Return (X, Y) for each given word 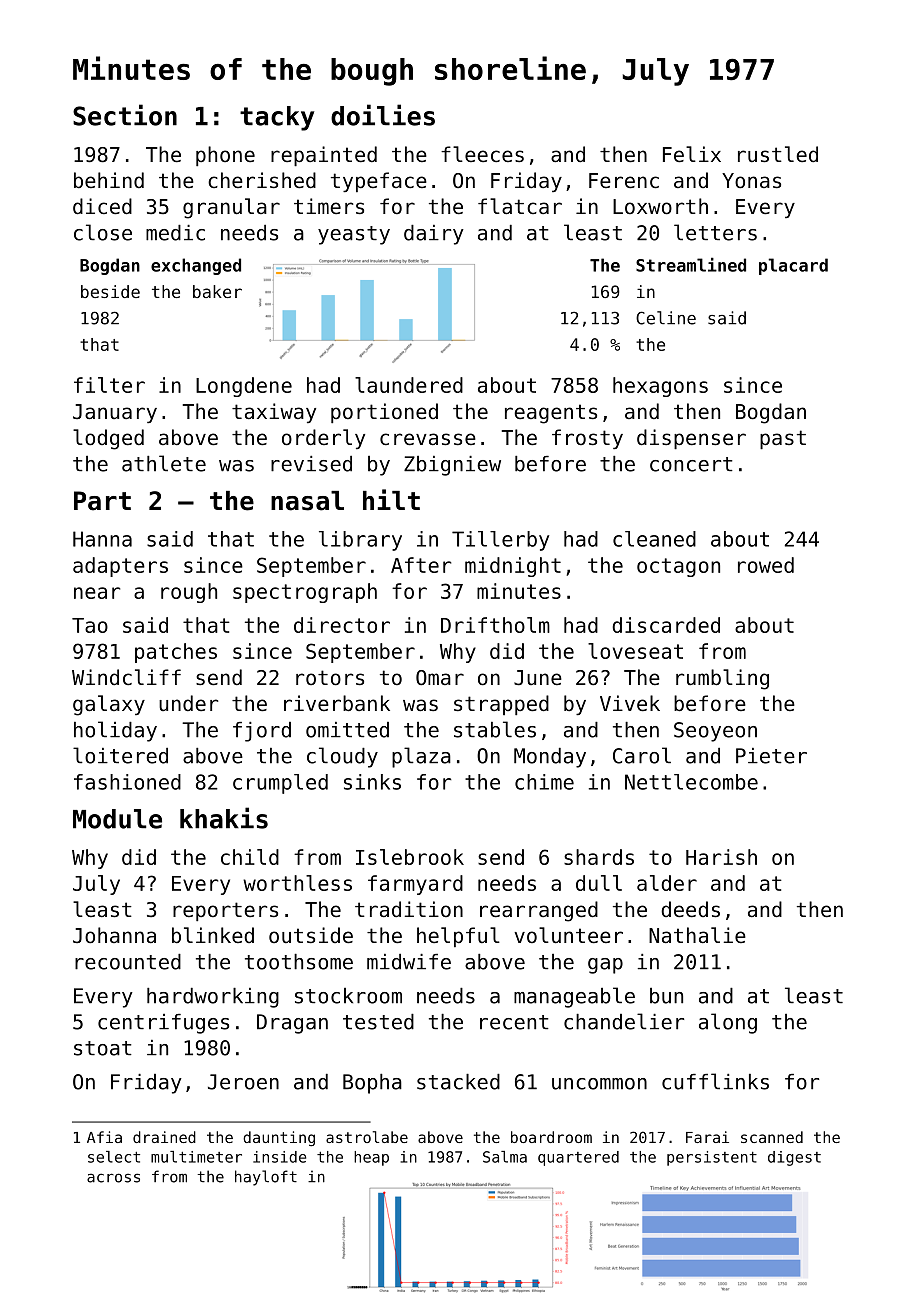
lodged (108, 439)
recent (514, 1022)
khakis (224, 818)
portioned (384, 413)
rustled (778, 154)
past (783, 439)
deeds (690, 909)
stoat (103, 1048)
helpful (458, 937)
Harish (721, 857)
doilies (383, 115)
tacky (277, 118)
